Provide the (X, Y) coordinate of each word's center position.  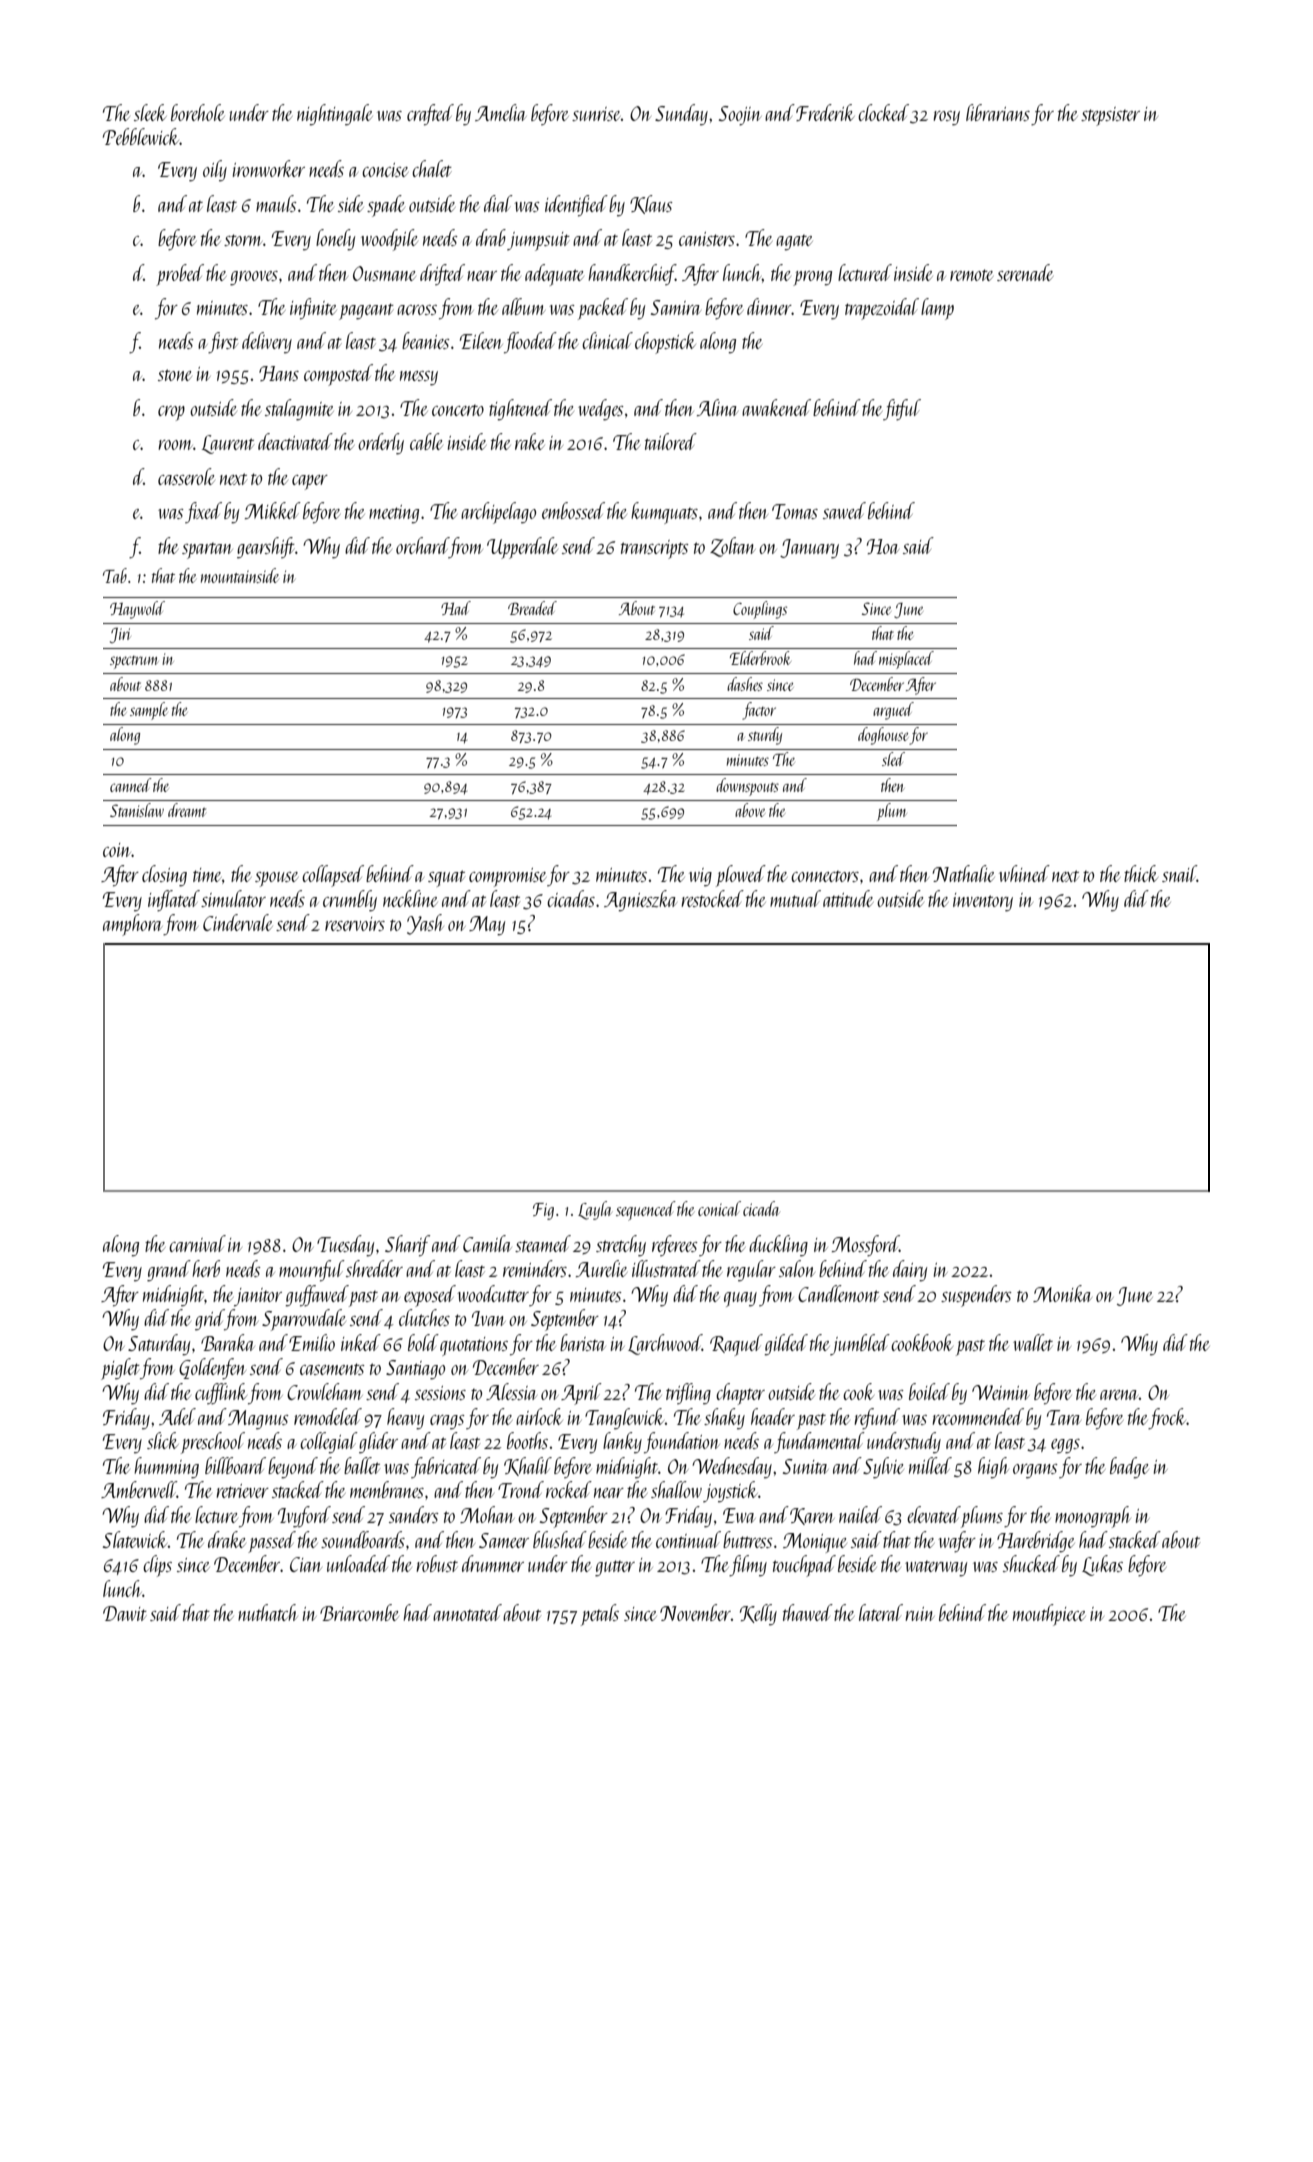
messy (419, 378)
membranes (387, 1489)
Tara (1064, 1417)
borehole (198, 112)
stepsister (1110, 116)
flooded (530, 343)
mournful (312, 1271)
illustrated (666, 1268)
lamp (937, 309)
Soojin (740, 116)
